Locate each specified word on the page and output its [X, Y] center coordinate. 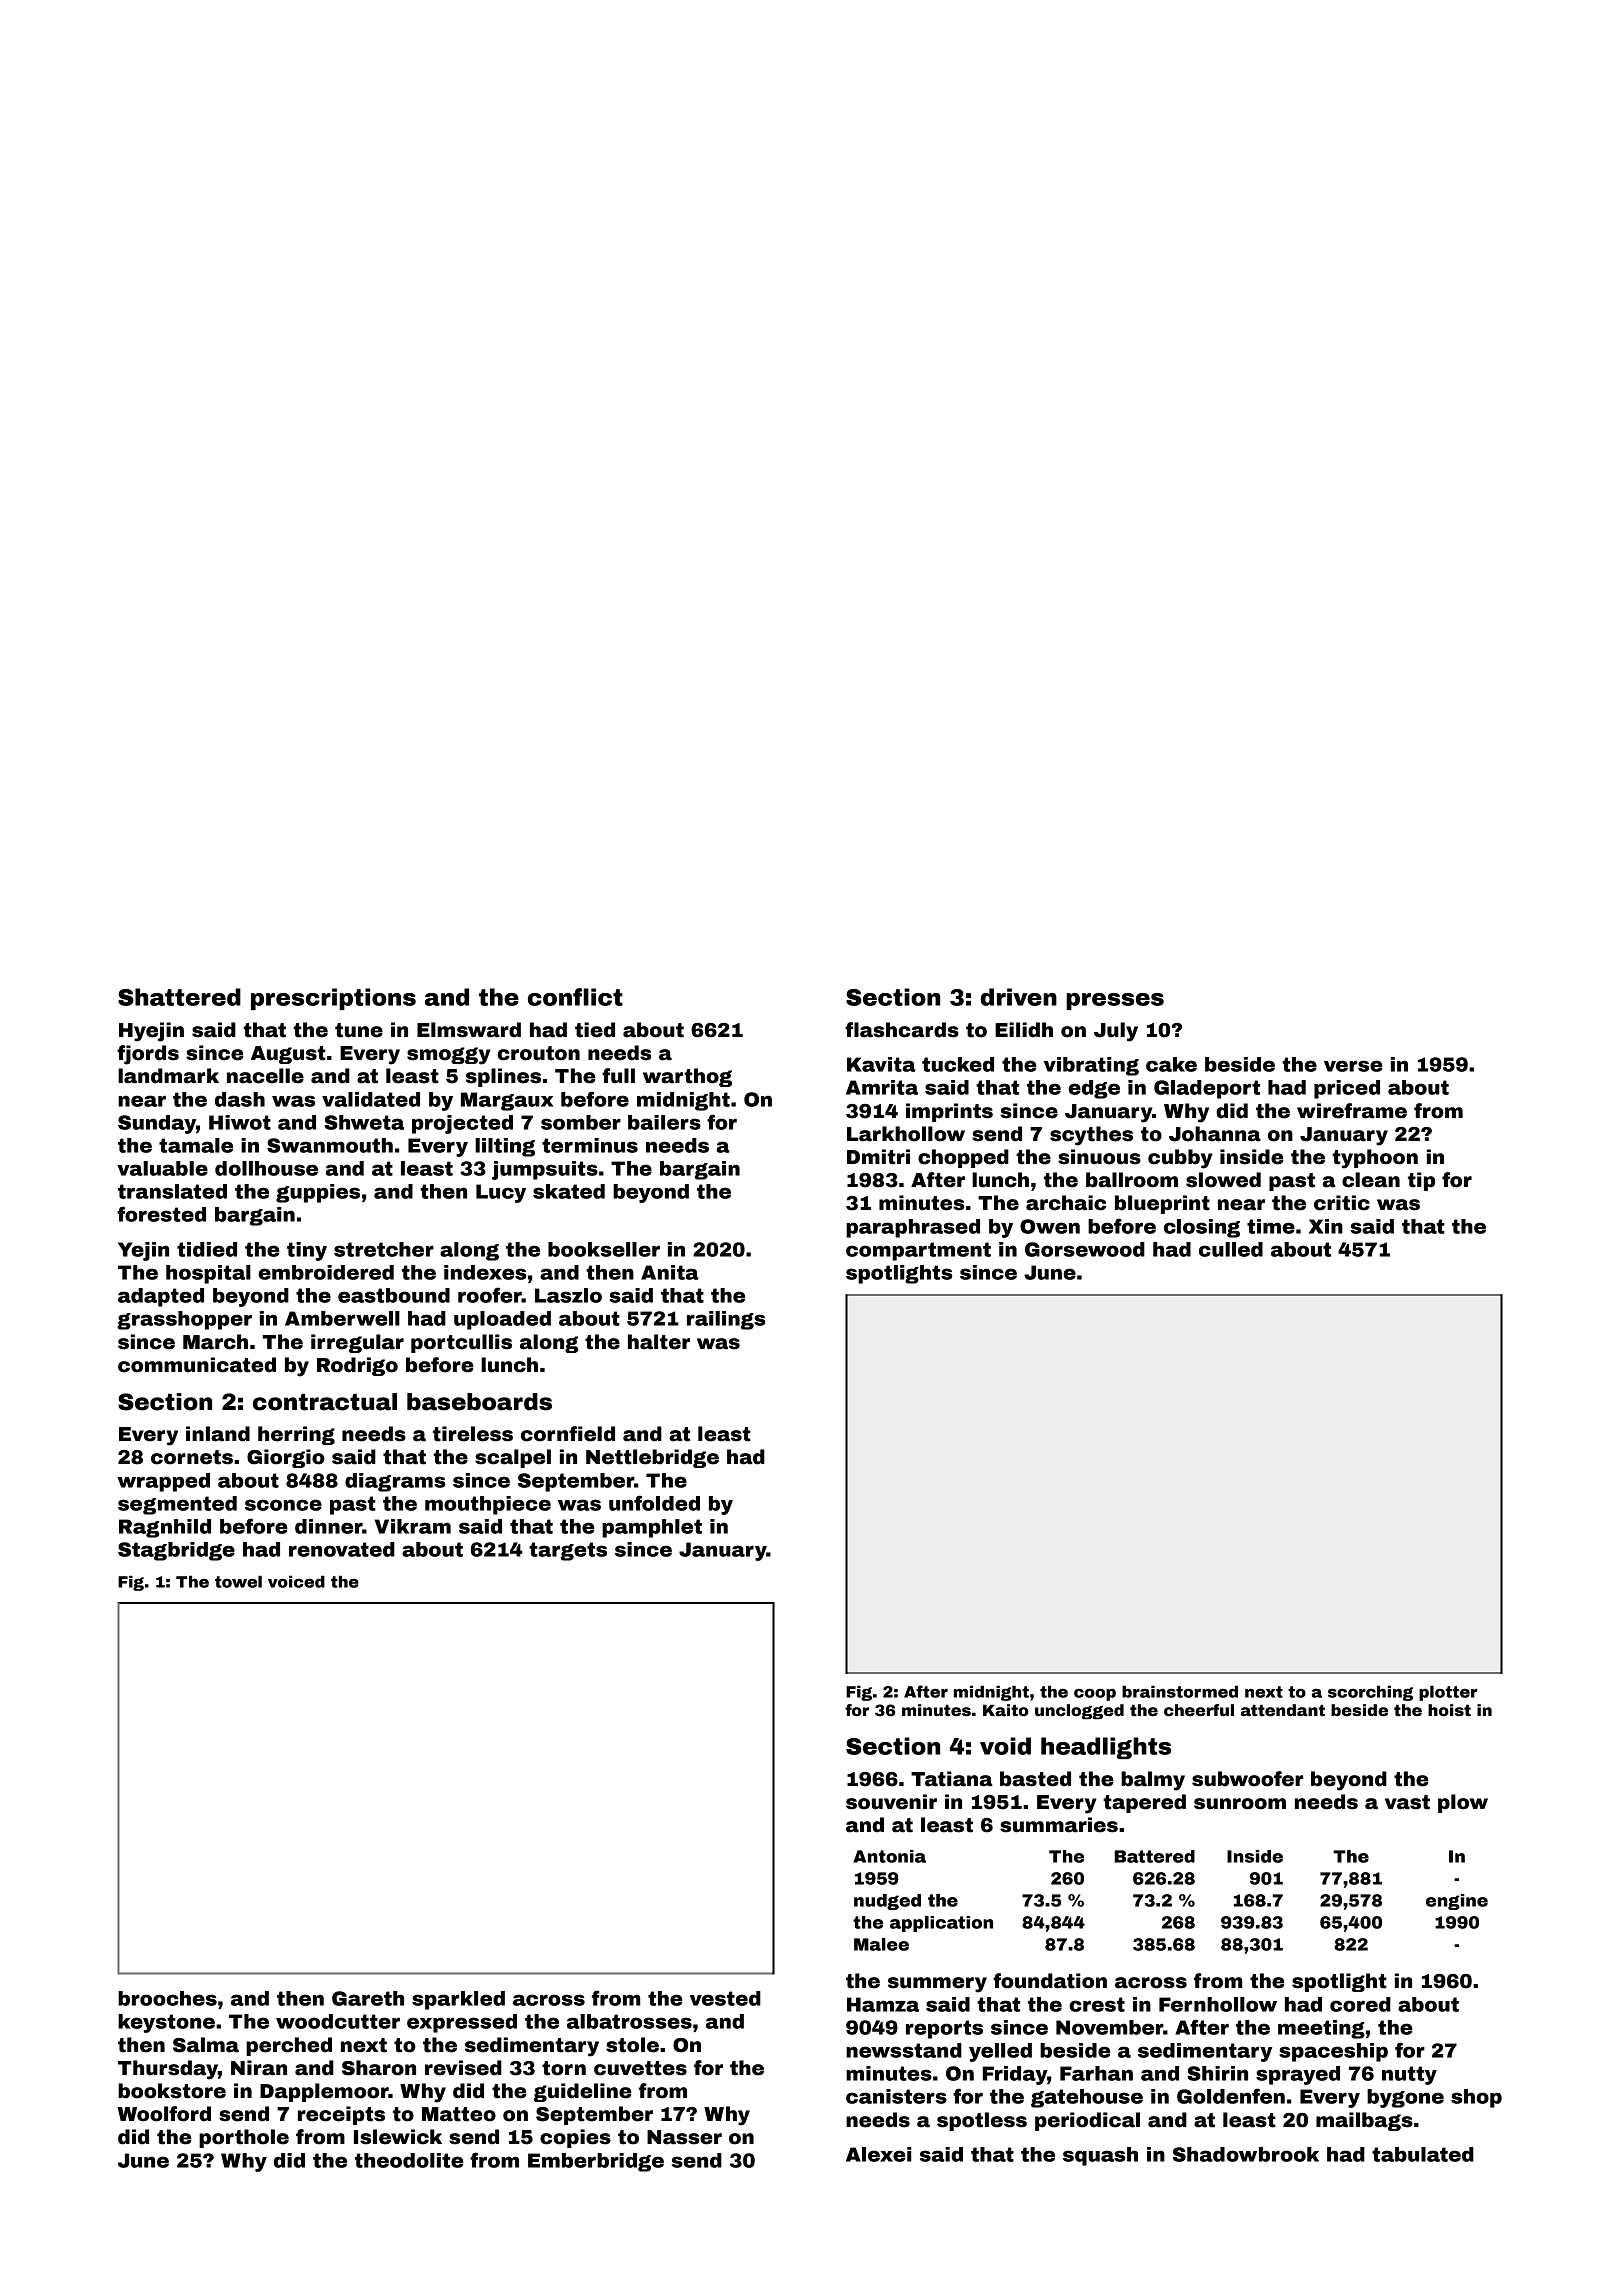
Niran [259, 2068]
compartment [918, 1251]
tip [1421, 1181]
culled [1231, 1249]
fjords [148, 1055]
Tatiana [951, 1779]
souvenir [891, 1802]
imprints [949, 1112]
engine [1457, 1902]
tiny [307, 1251]
